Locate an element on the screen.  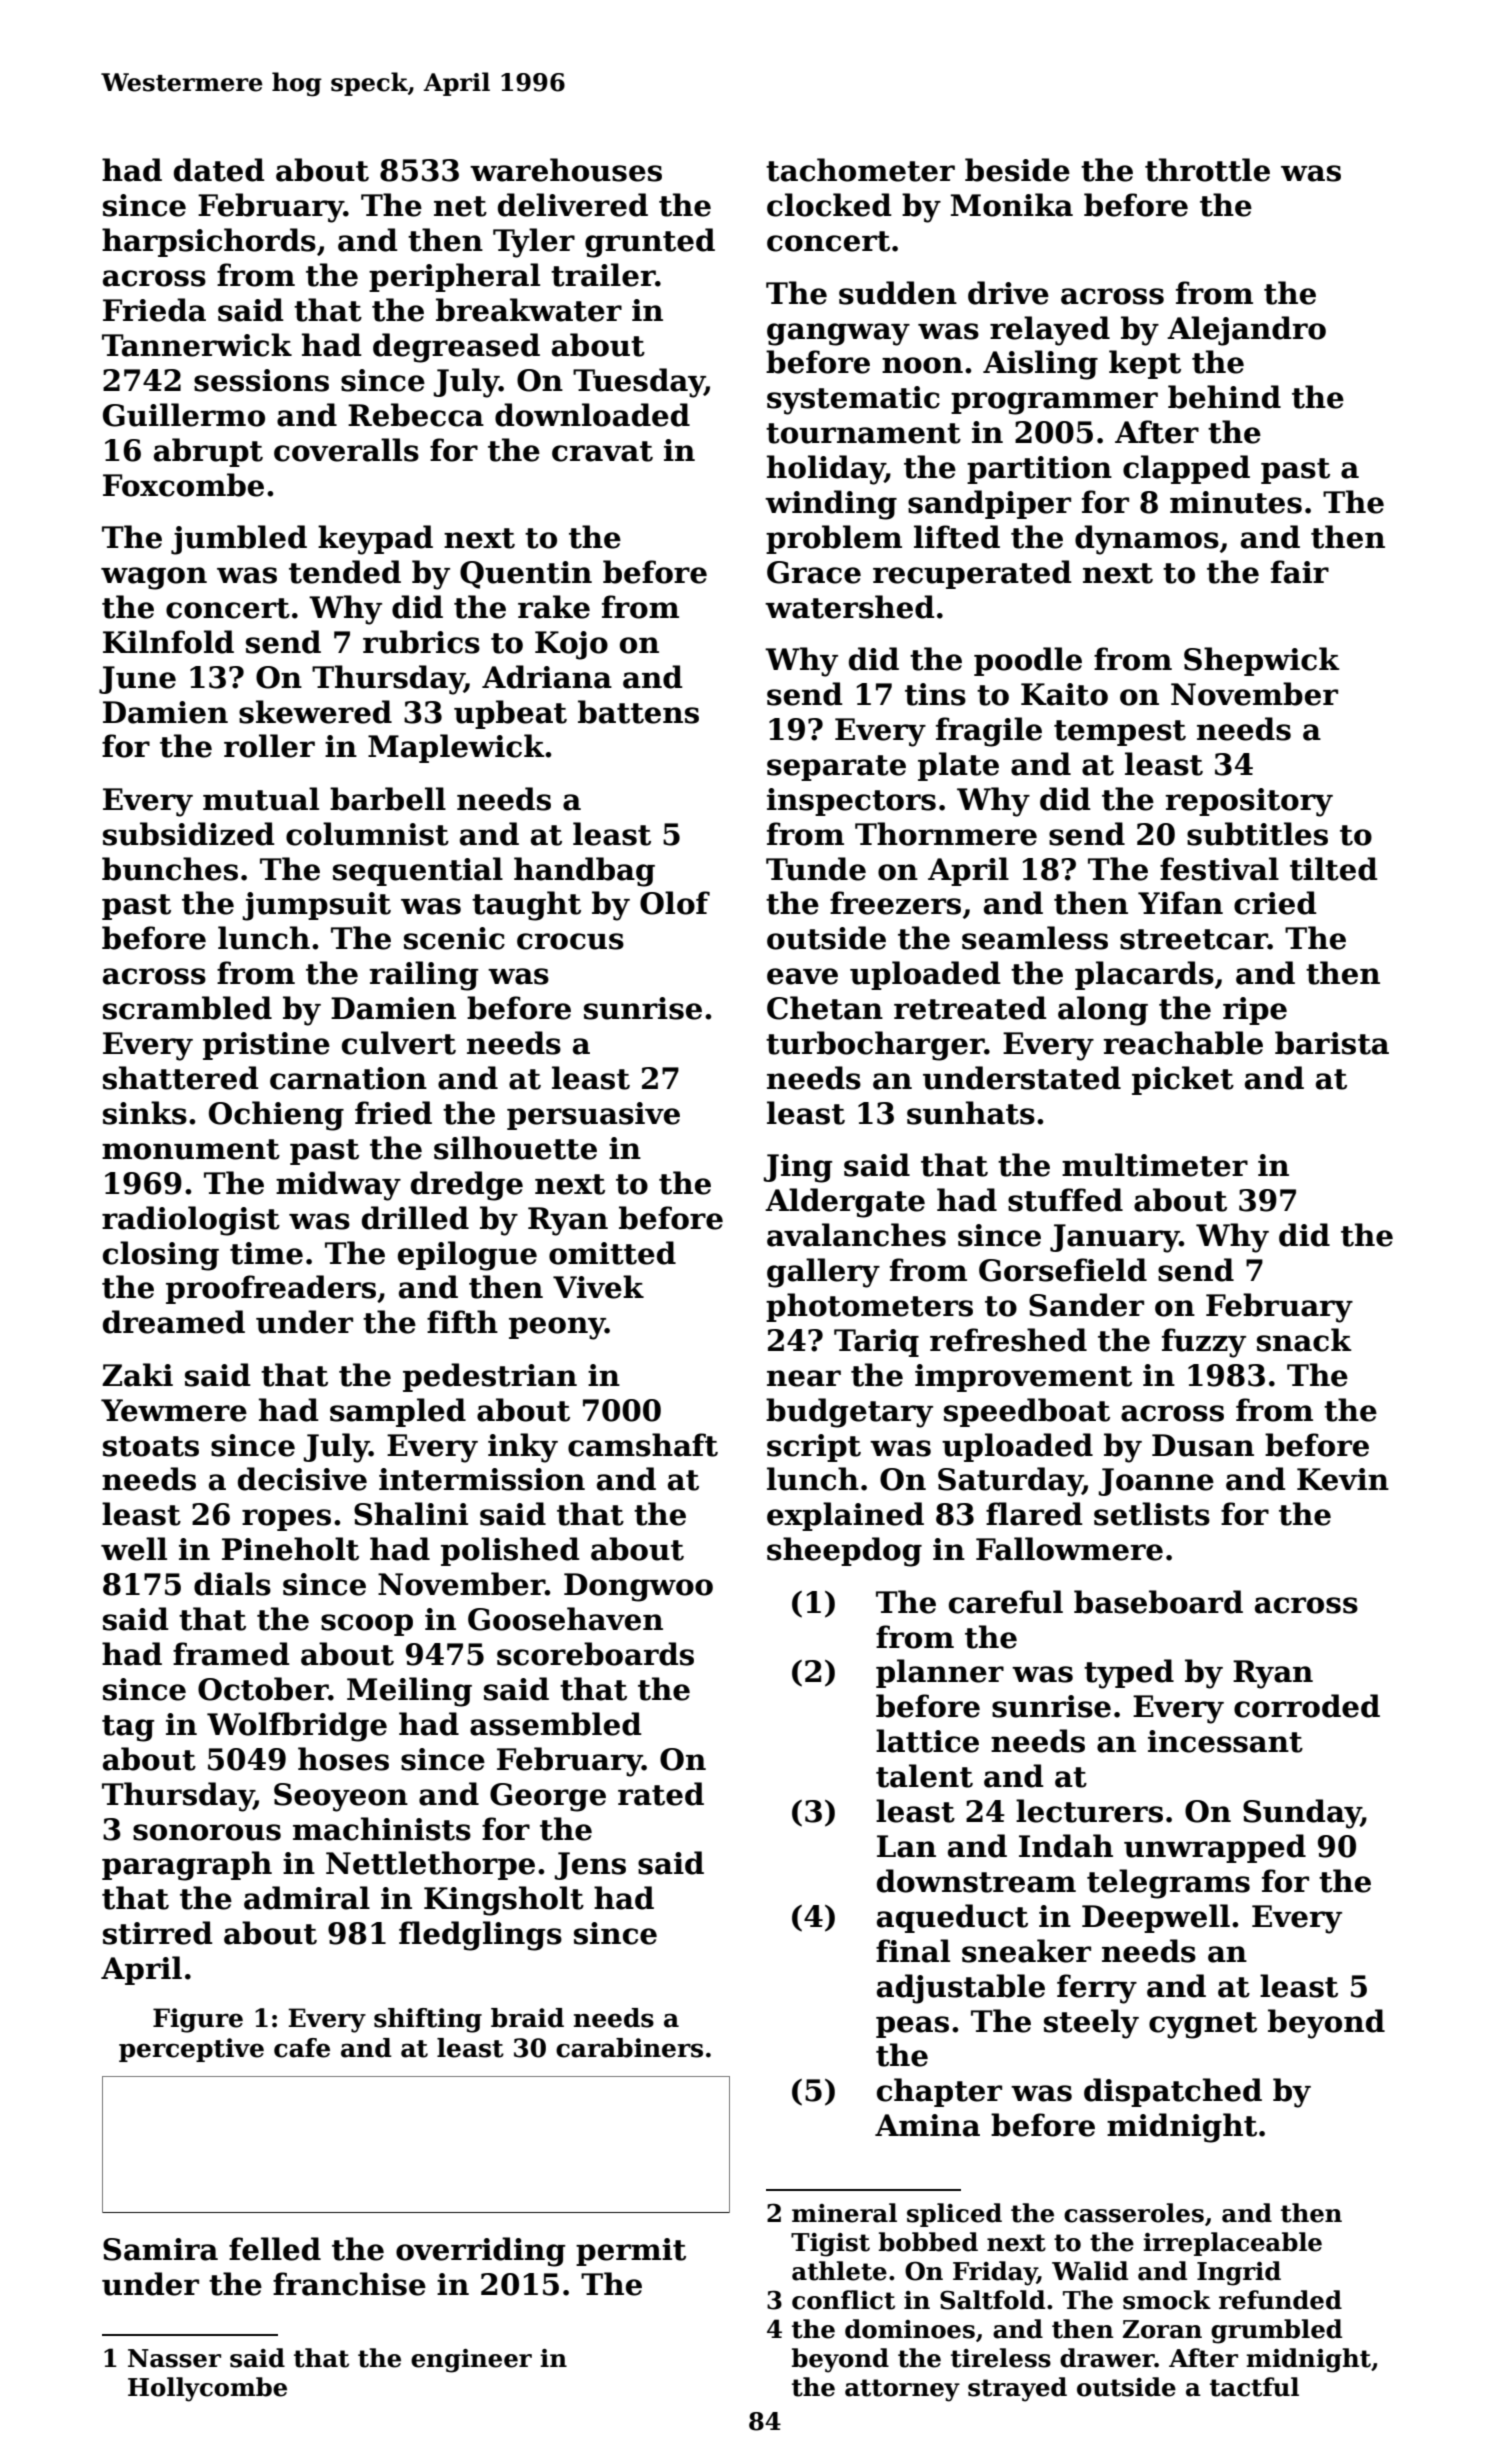
cafe is located at coordinates (302, 2048).
